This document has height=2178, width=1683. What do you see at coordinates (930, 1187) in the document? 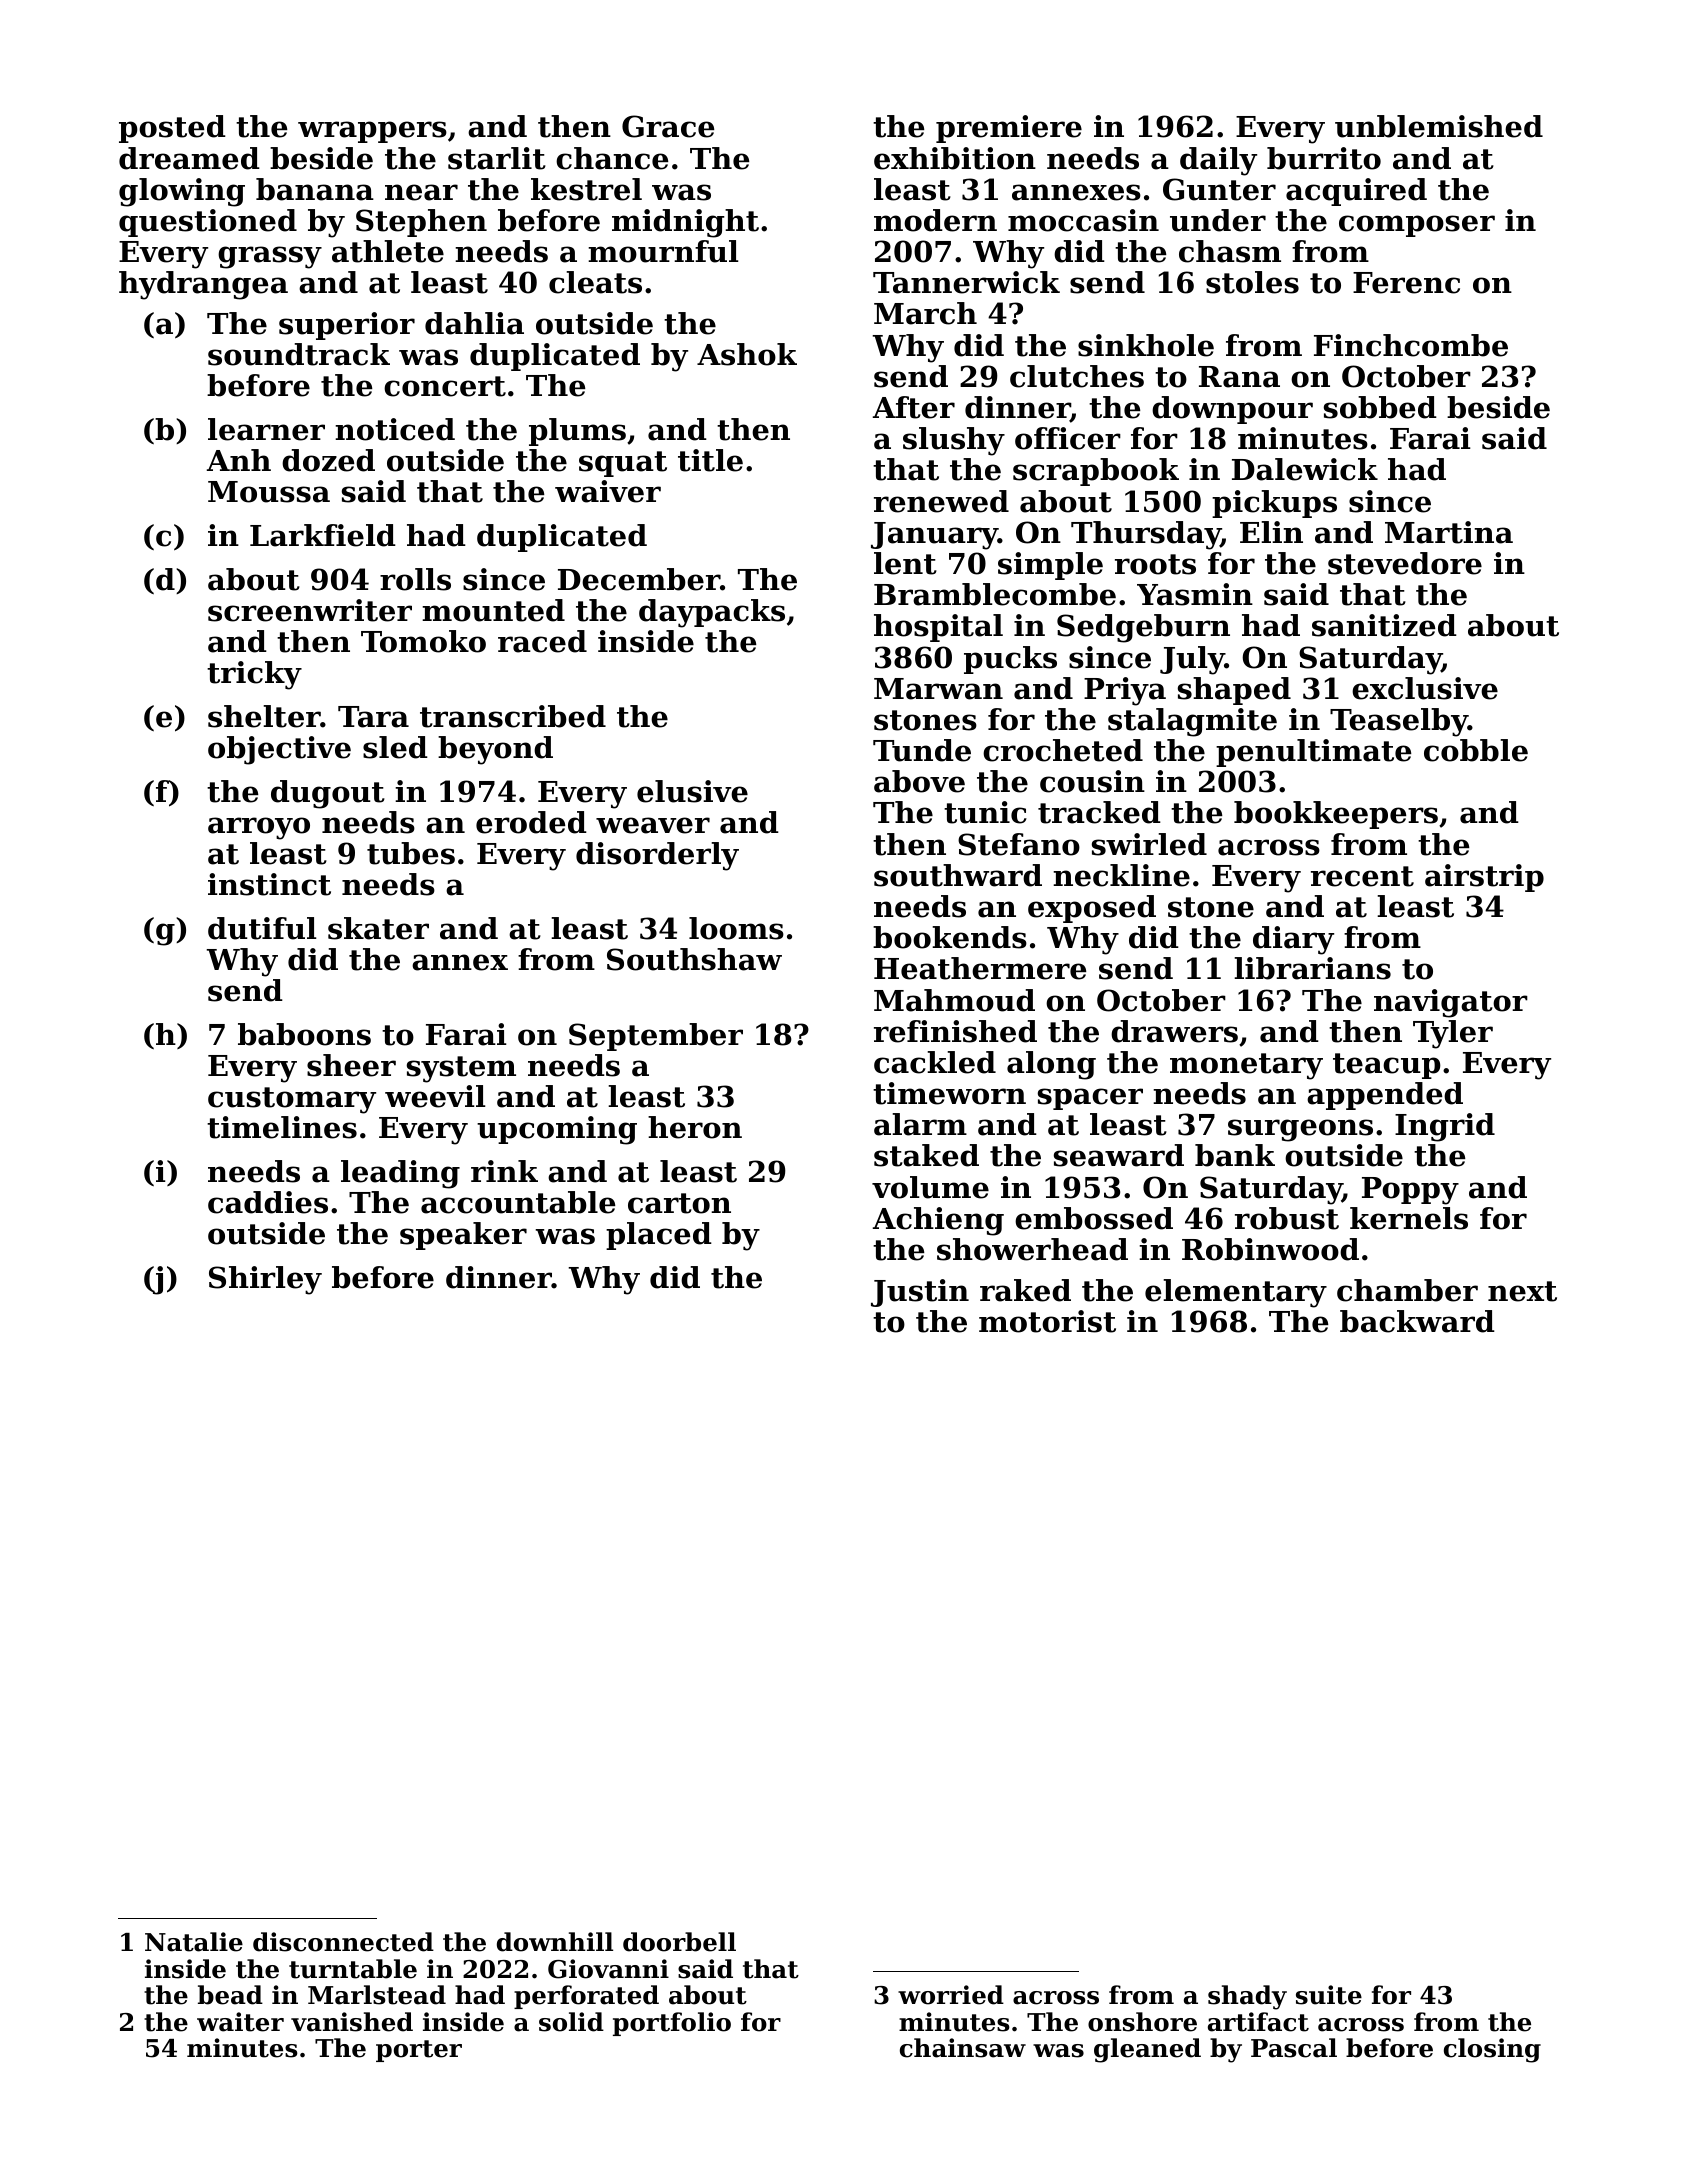
I see `volume` at bounding box center [930, 1187].
